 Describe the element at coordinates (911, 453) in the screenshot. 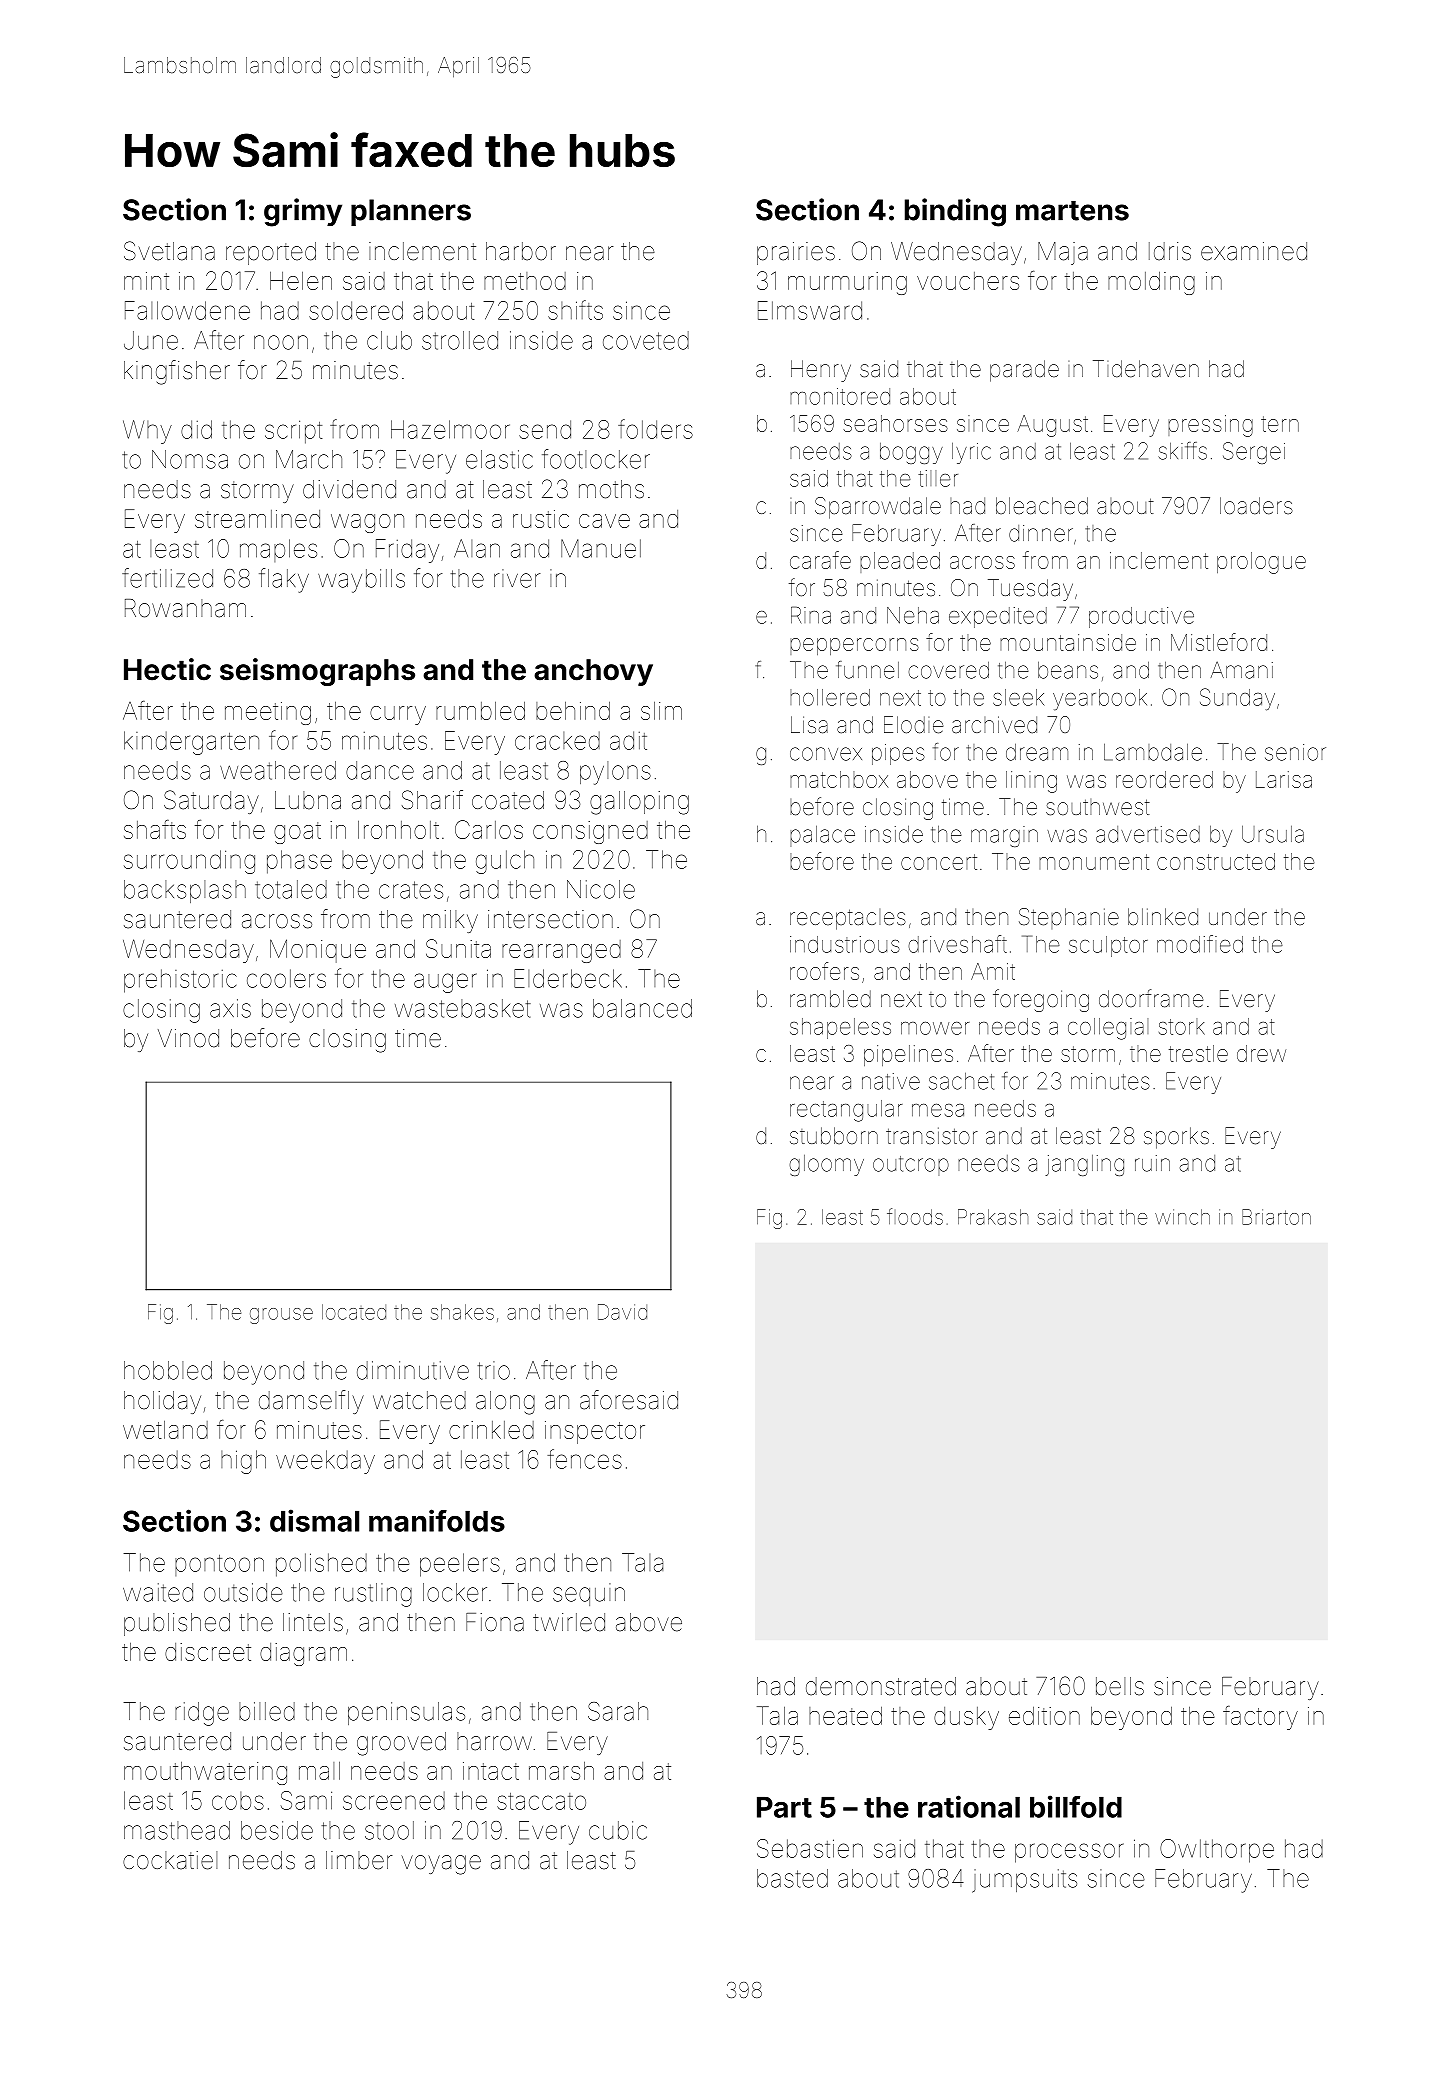

I see `boggy` at that location.
